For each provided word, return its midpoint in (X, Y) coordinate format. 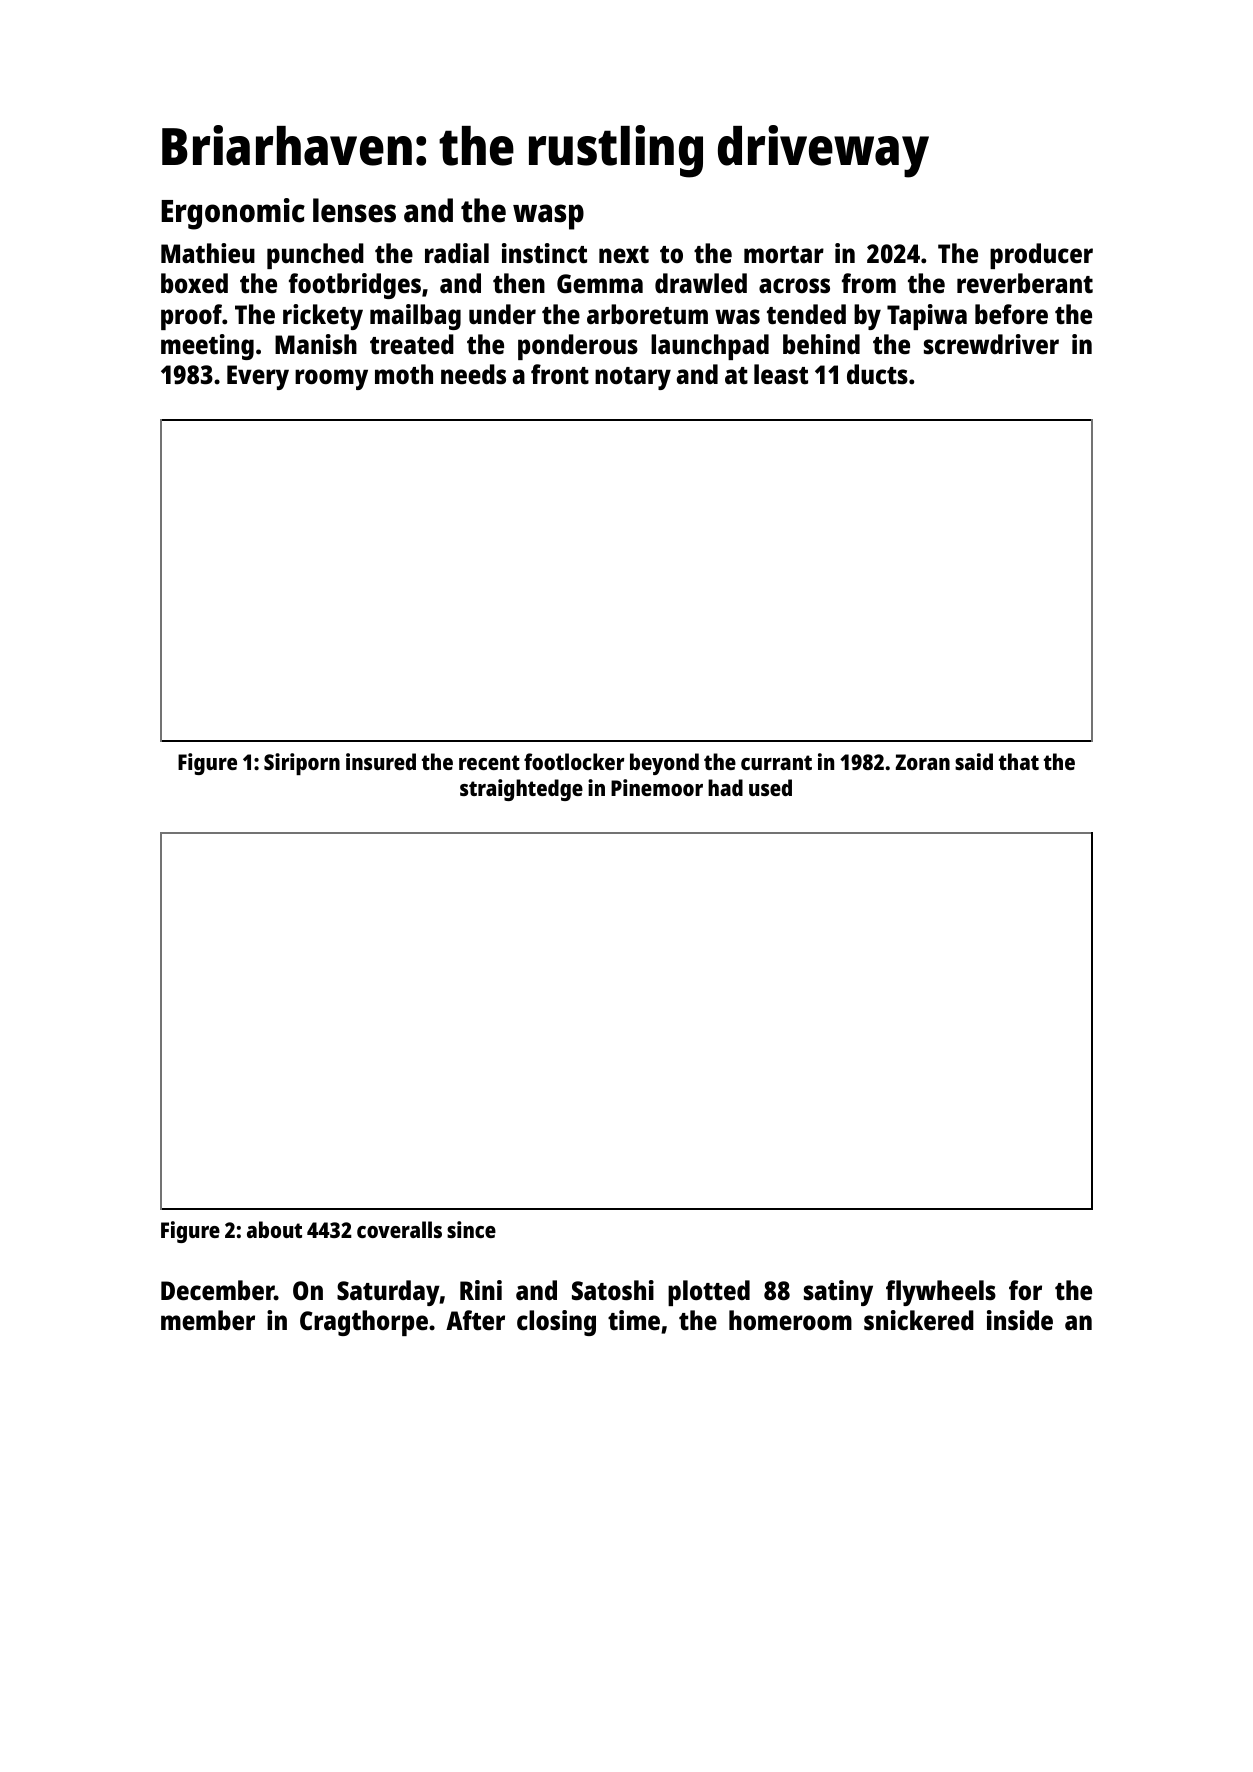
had (725, 787)
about (274, 1229)
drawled (701, 283)
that (1019, 761)
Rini (481, 1290)
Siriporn (302, 764)
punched (315, 256)
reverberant (1025, 283)
